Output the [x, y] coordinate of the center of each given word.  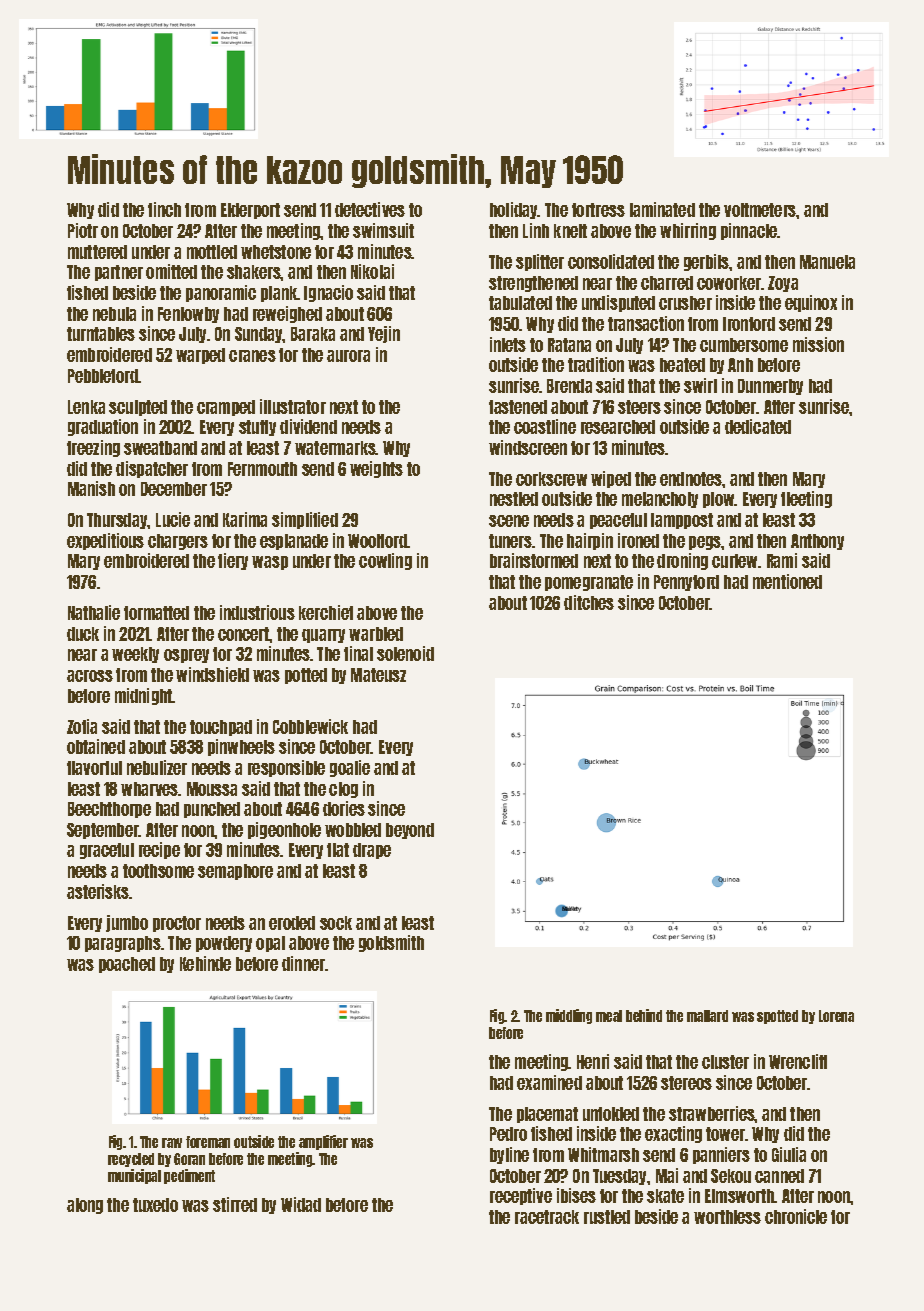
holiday [514, 210]
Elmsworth [740, 1196]
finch [164, 209]
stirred [235, 1204]
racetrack [547, 1217]
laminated [662, 209]
